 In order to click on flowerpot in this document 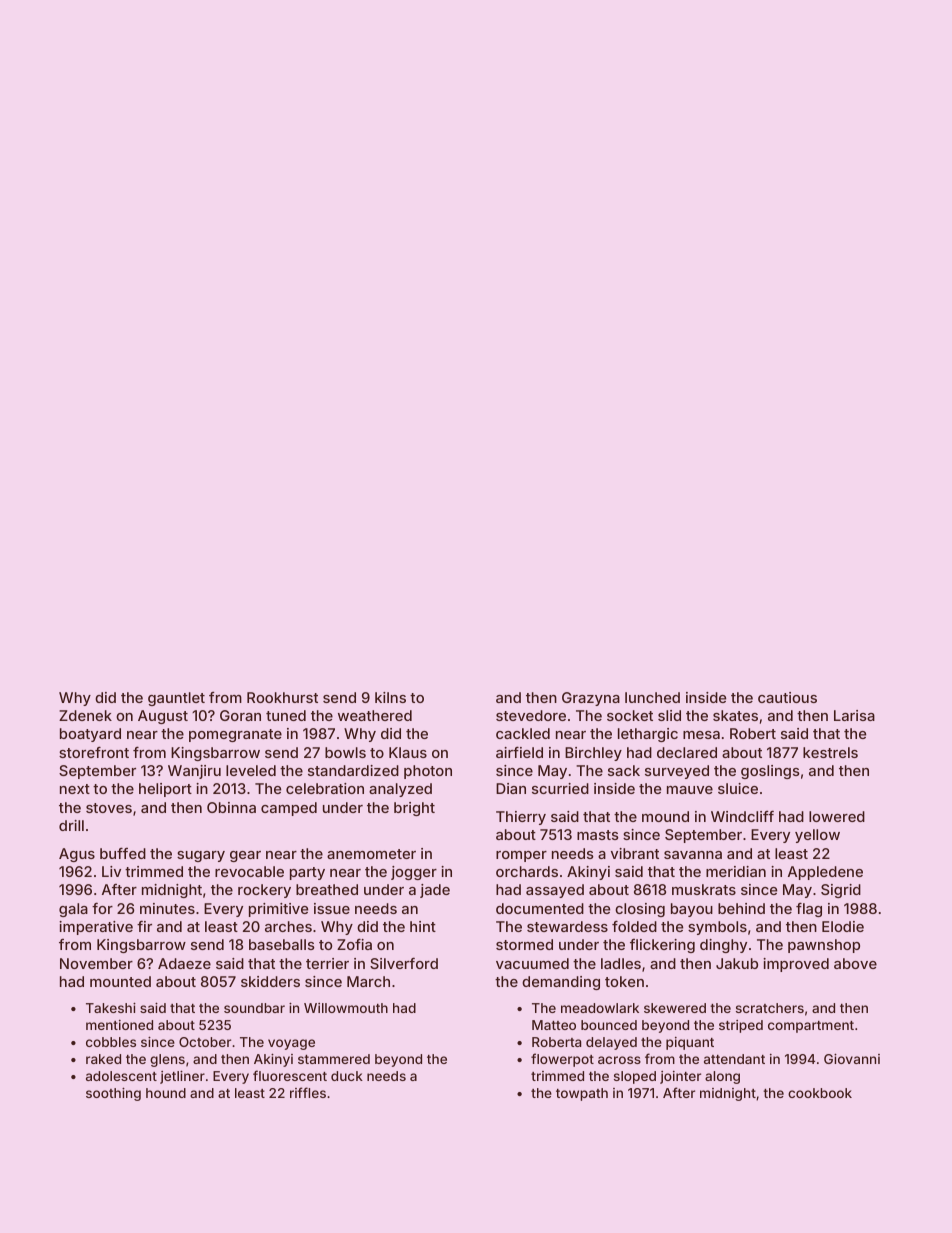, I will do `click(562, 1060)`.
